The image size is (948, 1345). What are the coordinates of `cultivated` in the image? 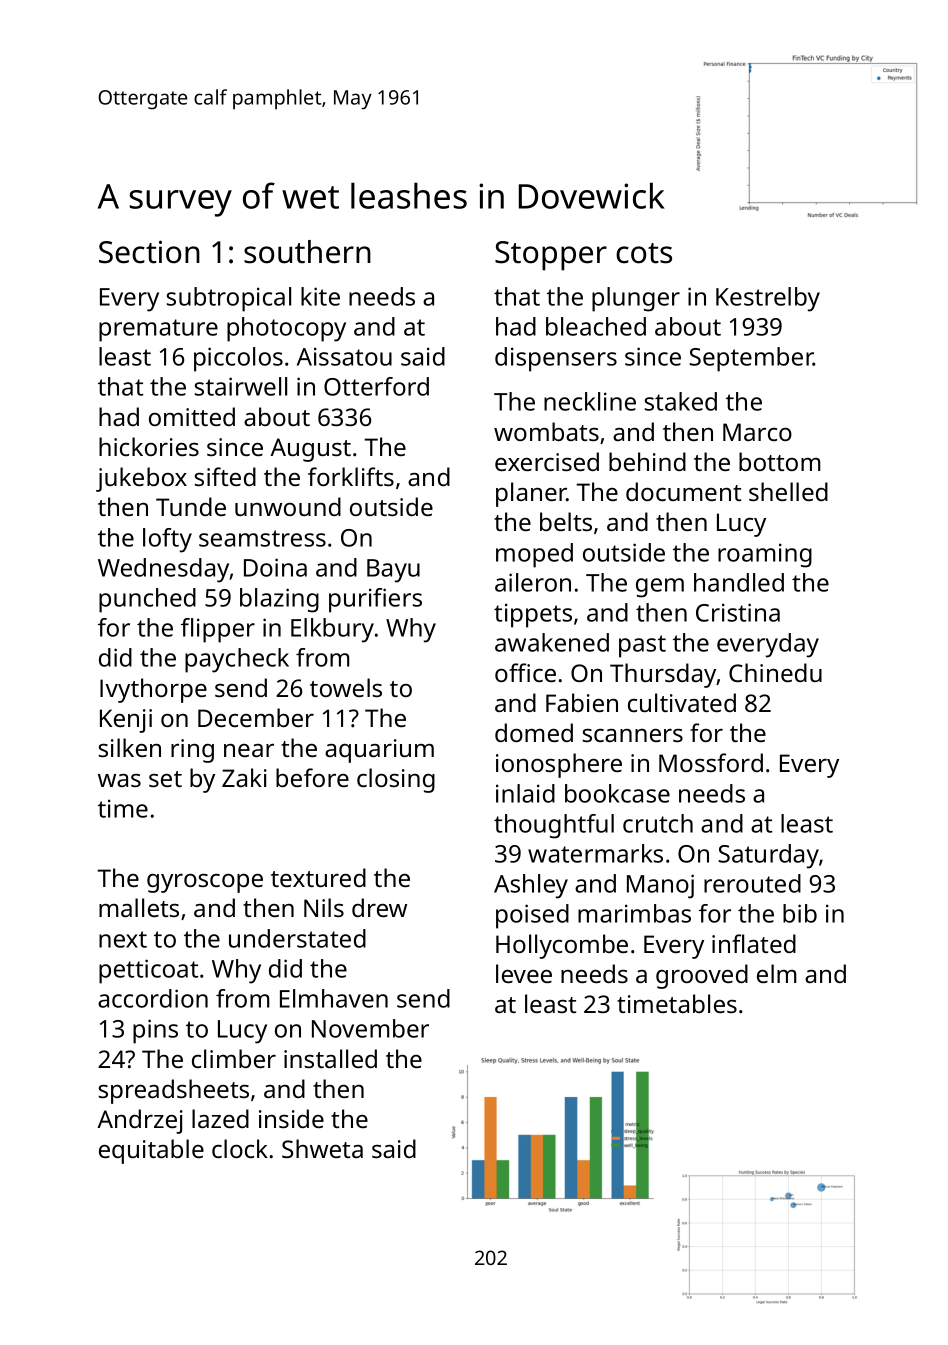 It's located at (682, 702).
